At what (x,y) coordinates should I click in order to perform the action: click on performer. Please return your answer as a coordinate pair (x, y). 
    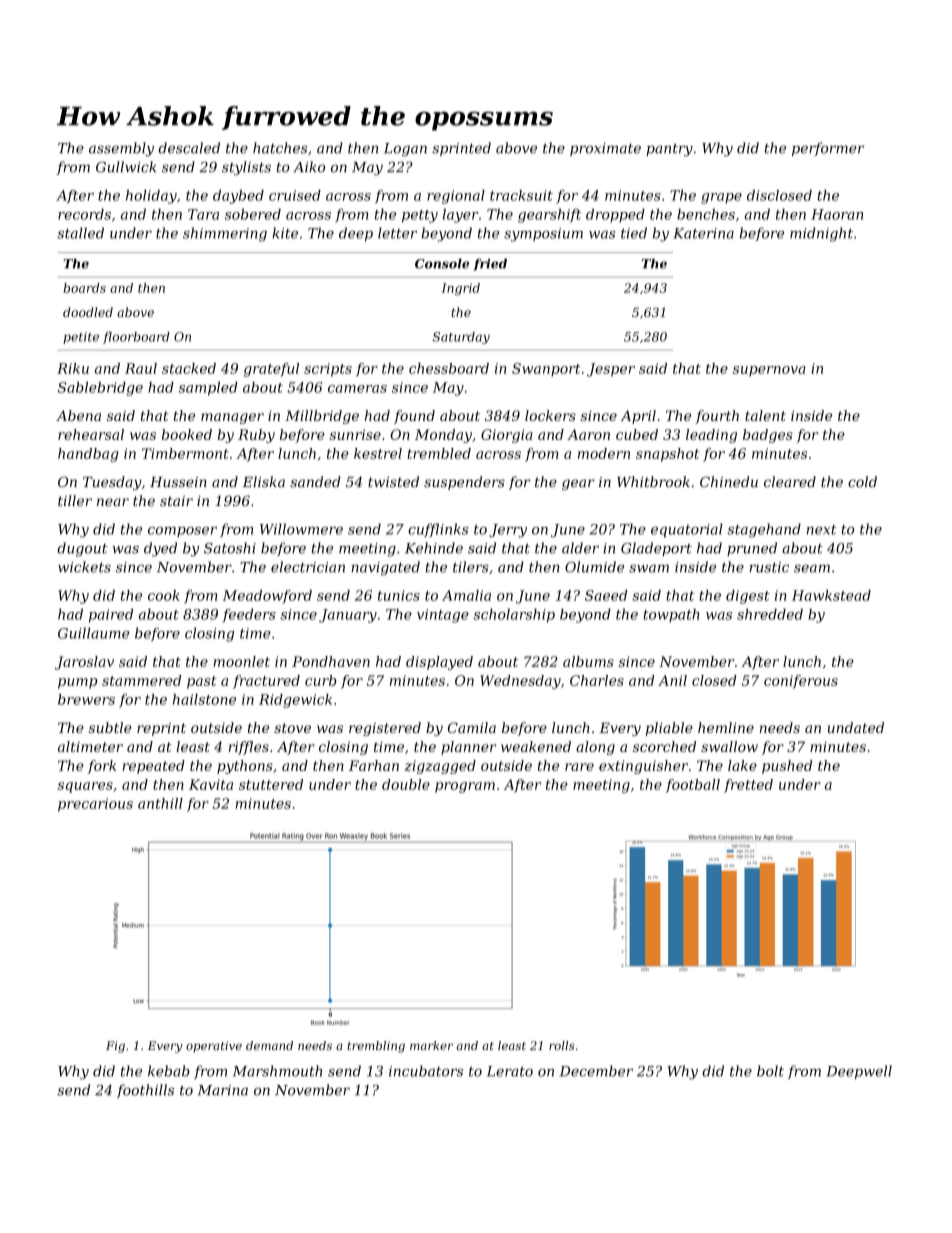
    Looking at the image, I should click on (828, 149).
